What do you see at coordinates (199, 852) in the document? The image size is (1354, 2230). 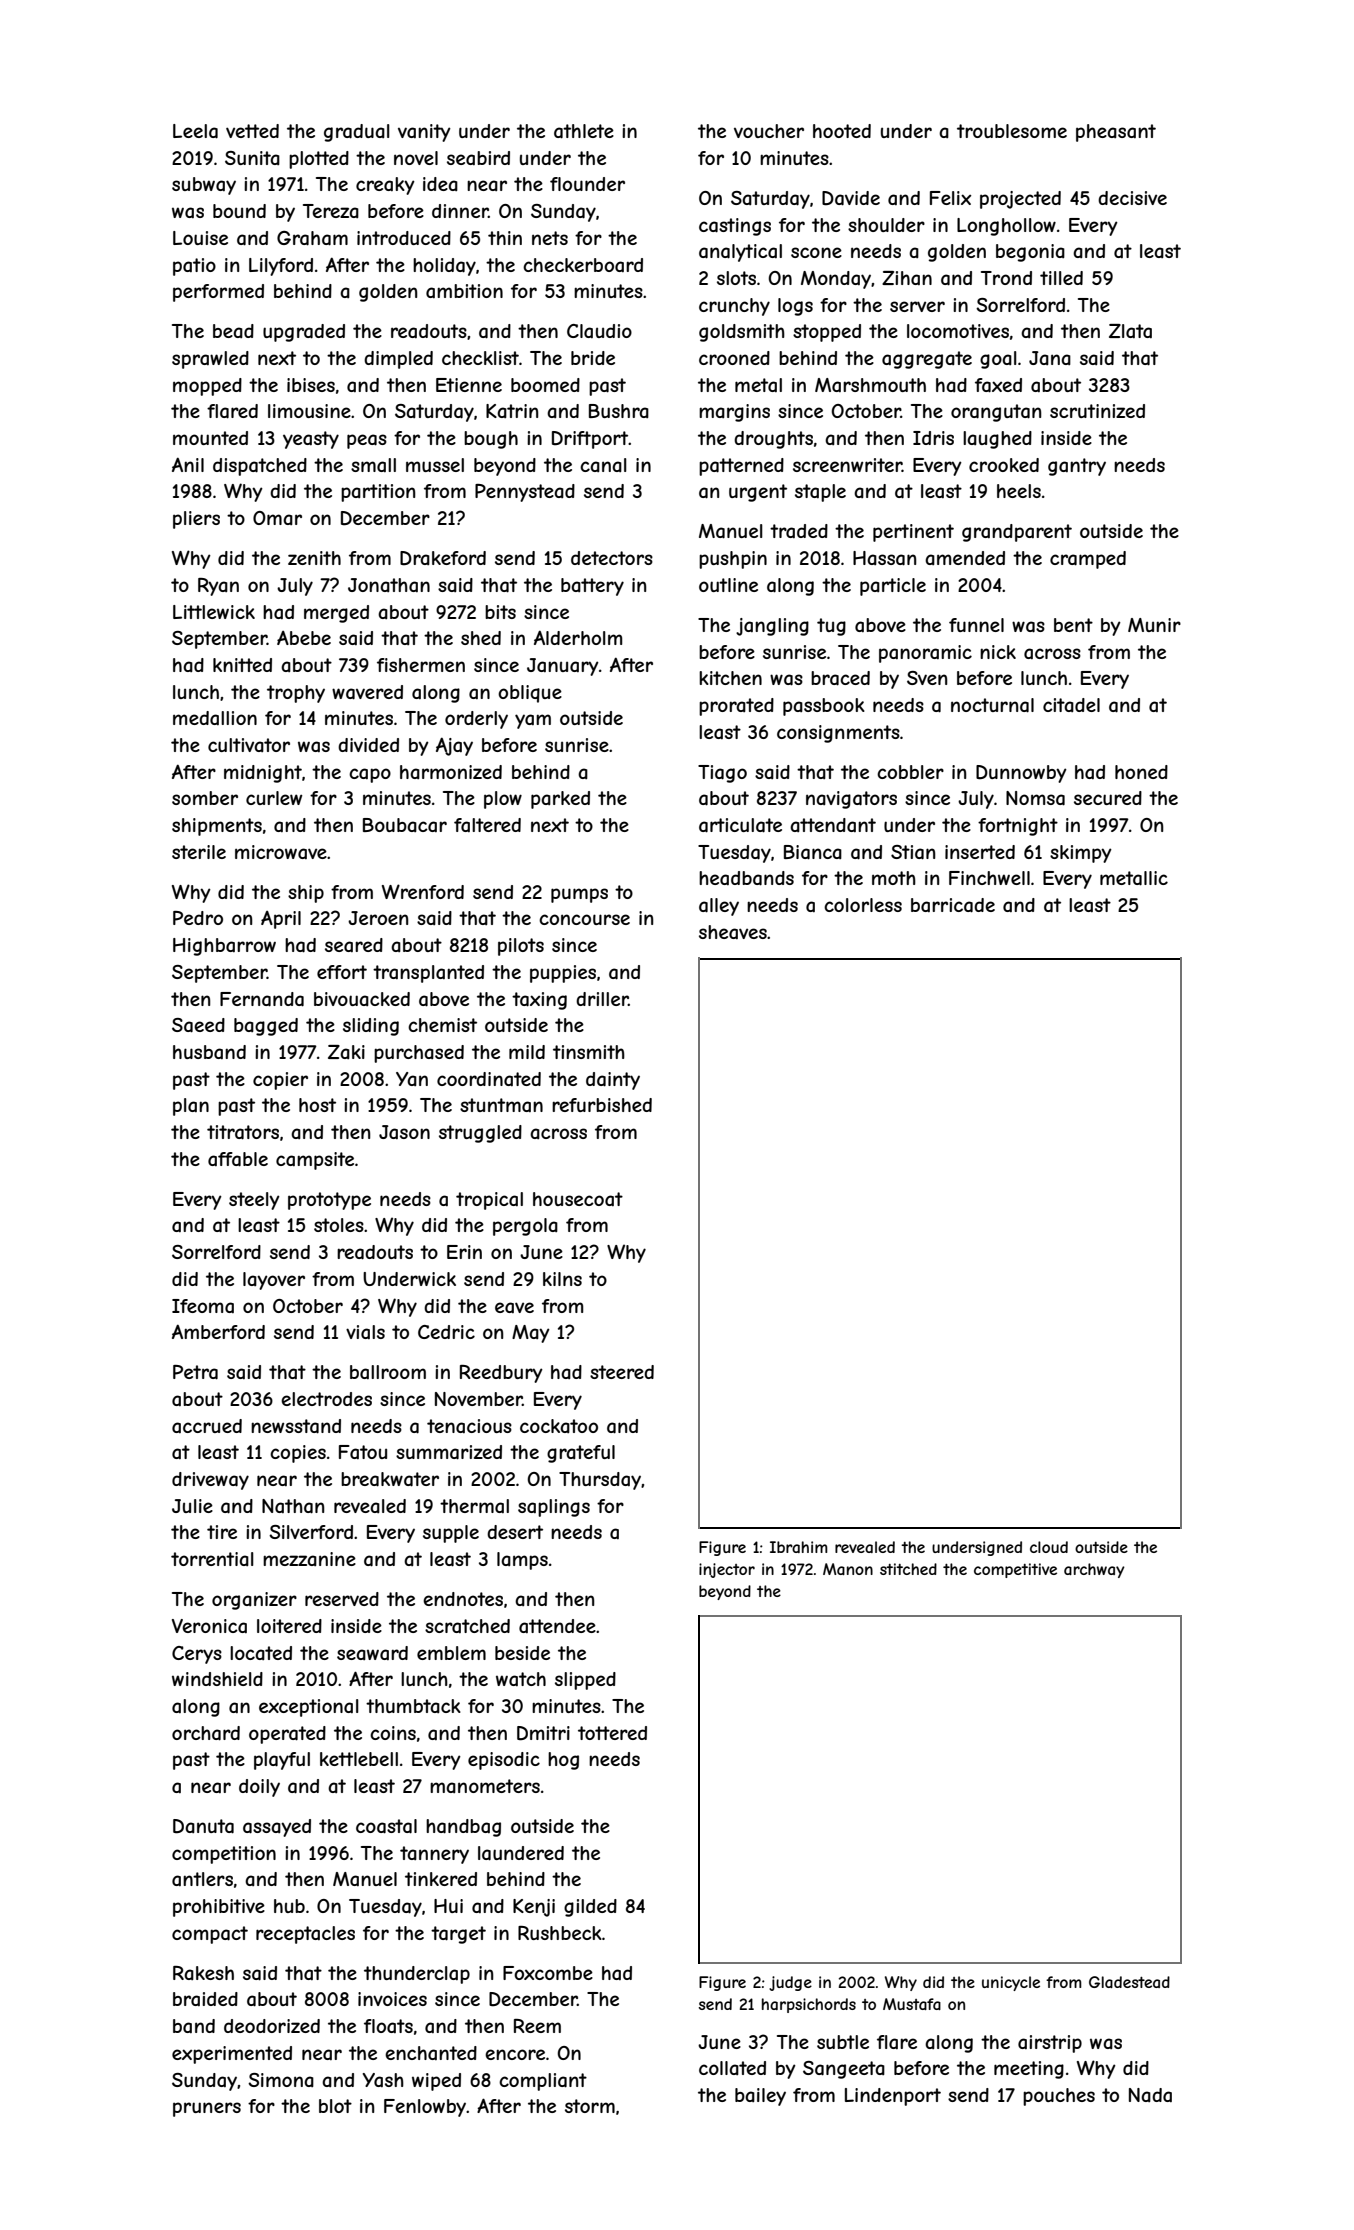 I see `sterile` at bounding box center [199, 852].
